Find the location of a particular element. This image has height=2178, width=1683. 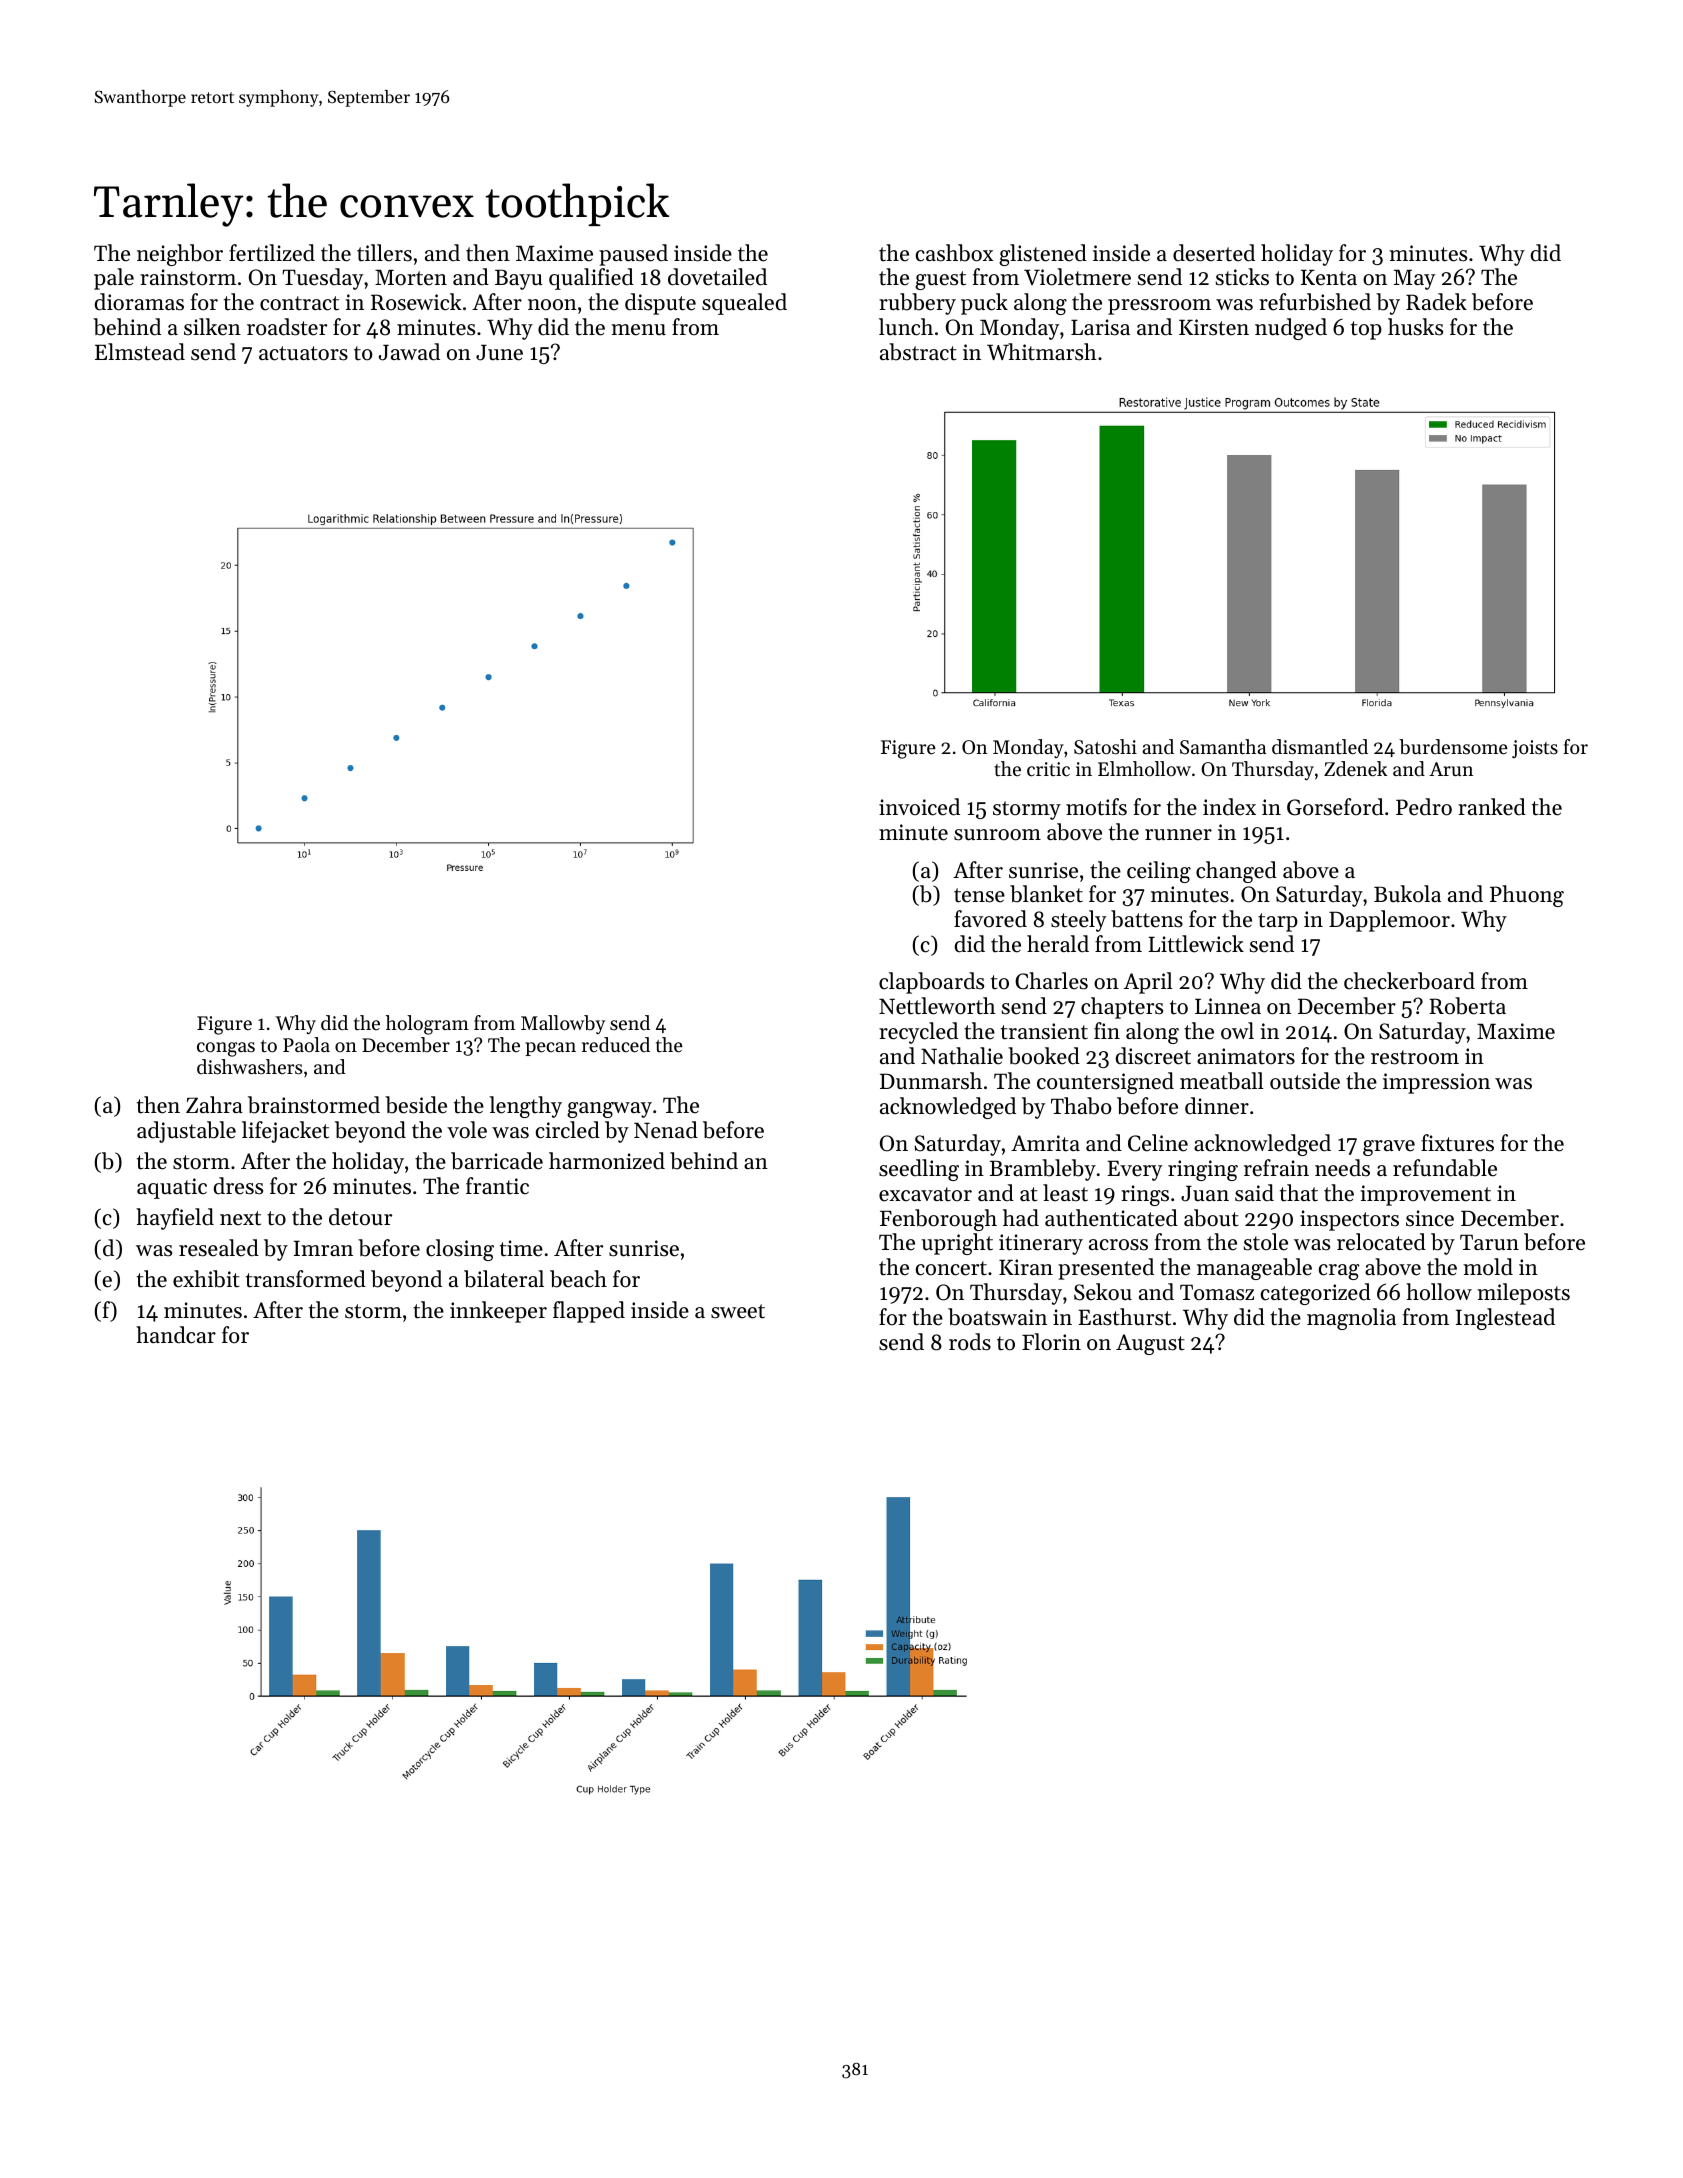

Littlewick is located at coordinates (1196, 944).
